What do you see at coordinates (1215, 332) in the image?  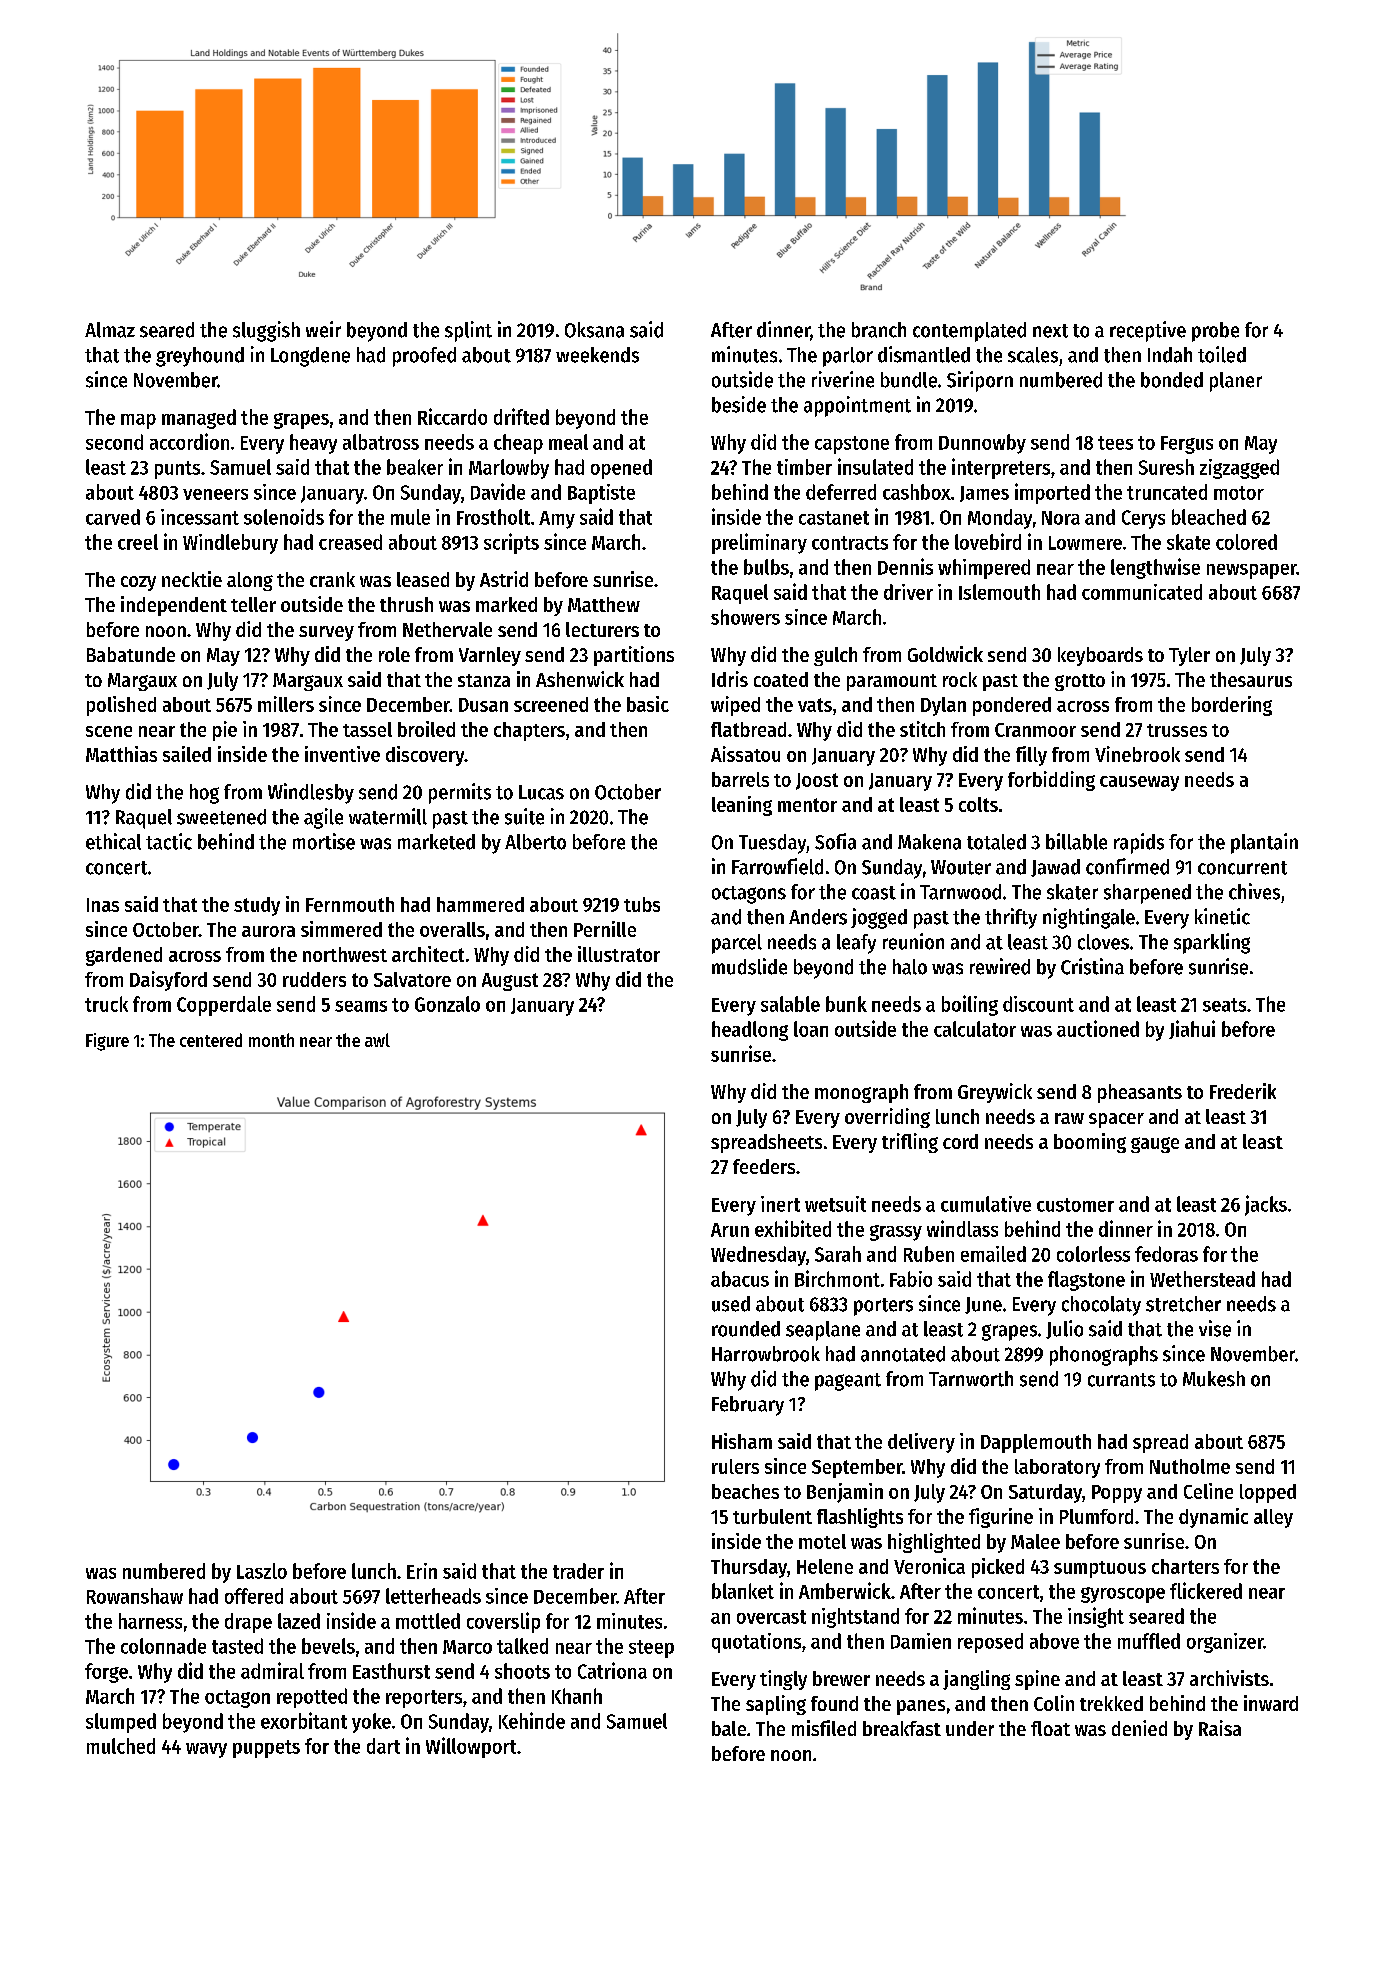 I see `probe` at bounding box center [1215, 332].
